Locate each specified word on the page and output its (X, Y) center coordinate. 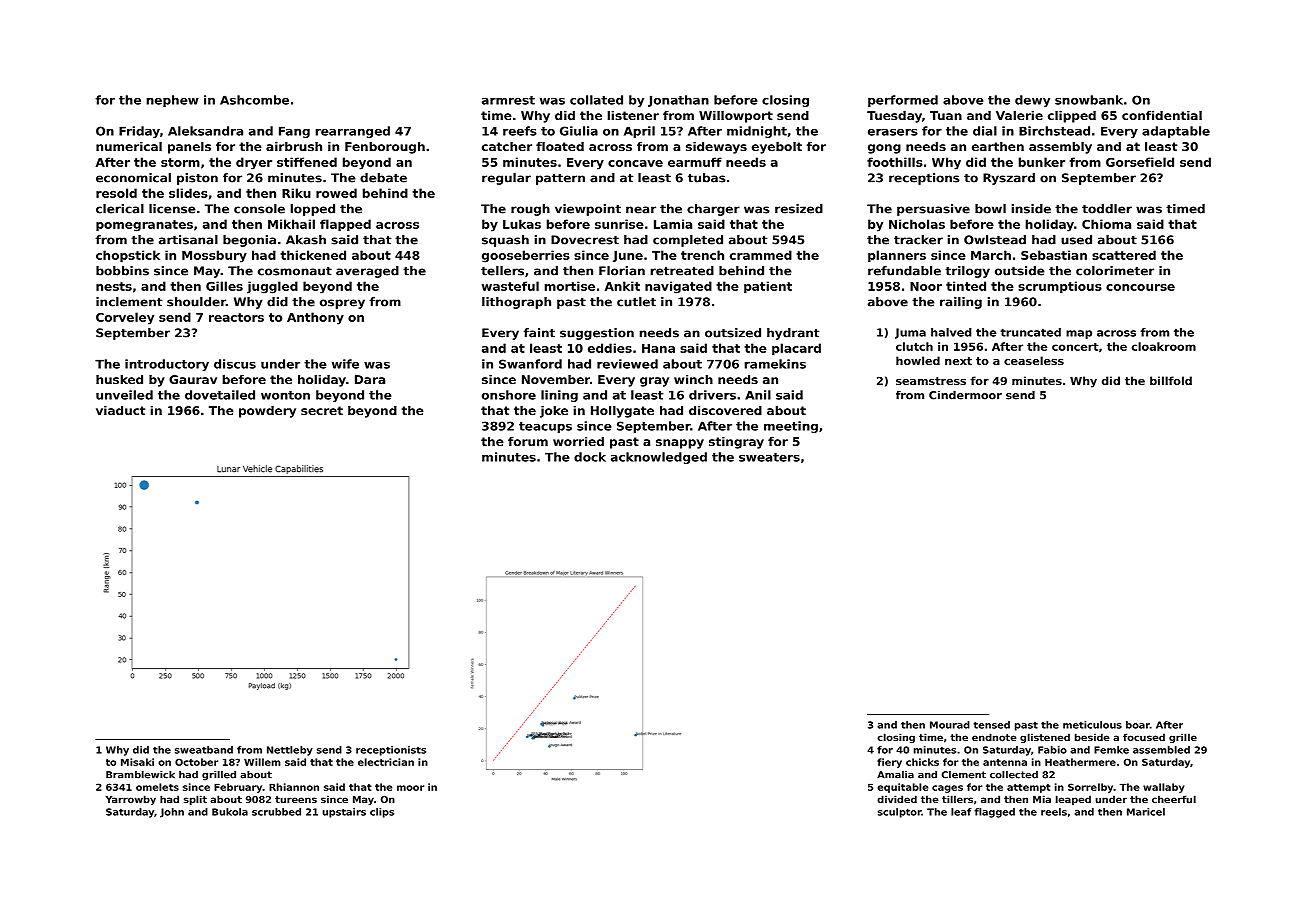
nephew (173, 101)
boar (1138, 725)
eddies (610, 348)
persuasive (933, 210)
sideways (716, 148)
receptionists (391, 751)
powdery (267, 412)
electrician (386, 762)
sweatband (204, 750)
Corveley (125, 318)
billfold (1171, 380)
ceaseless (1034, 360)
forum (528, 441)
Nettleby (290, 751)
